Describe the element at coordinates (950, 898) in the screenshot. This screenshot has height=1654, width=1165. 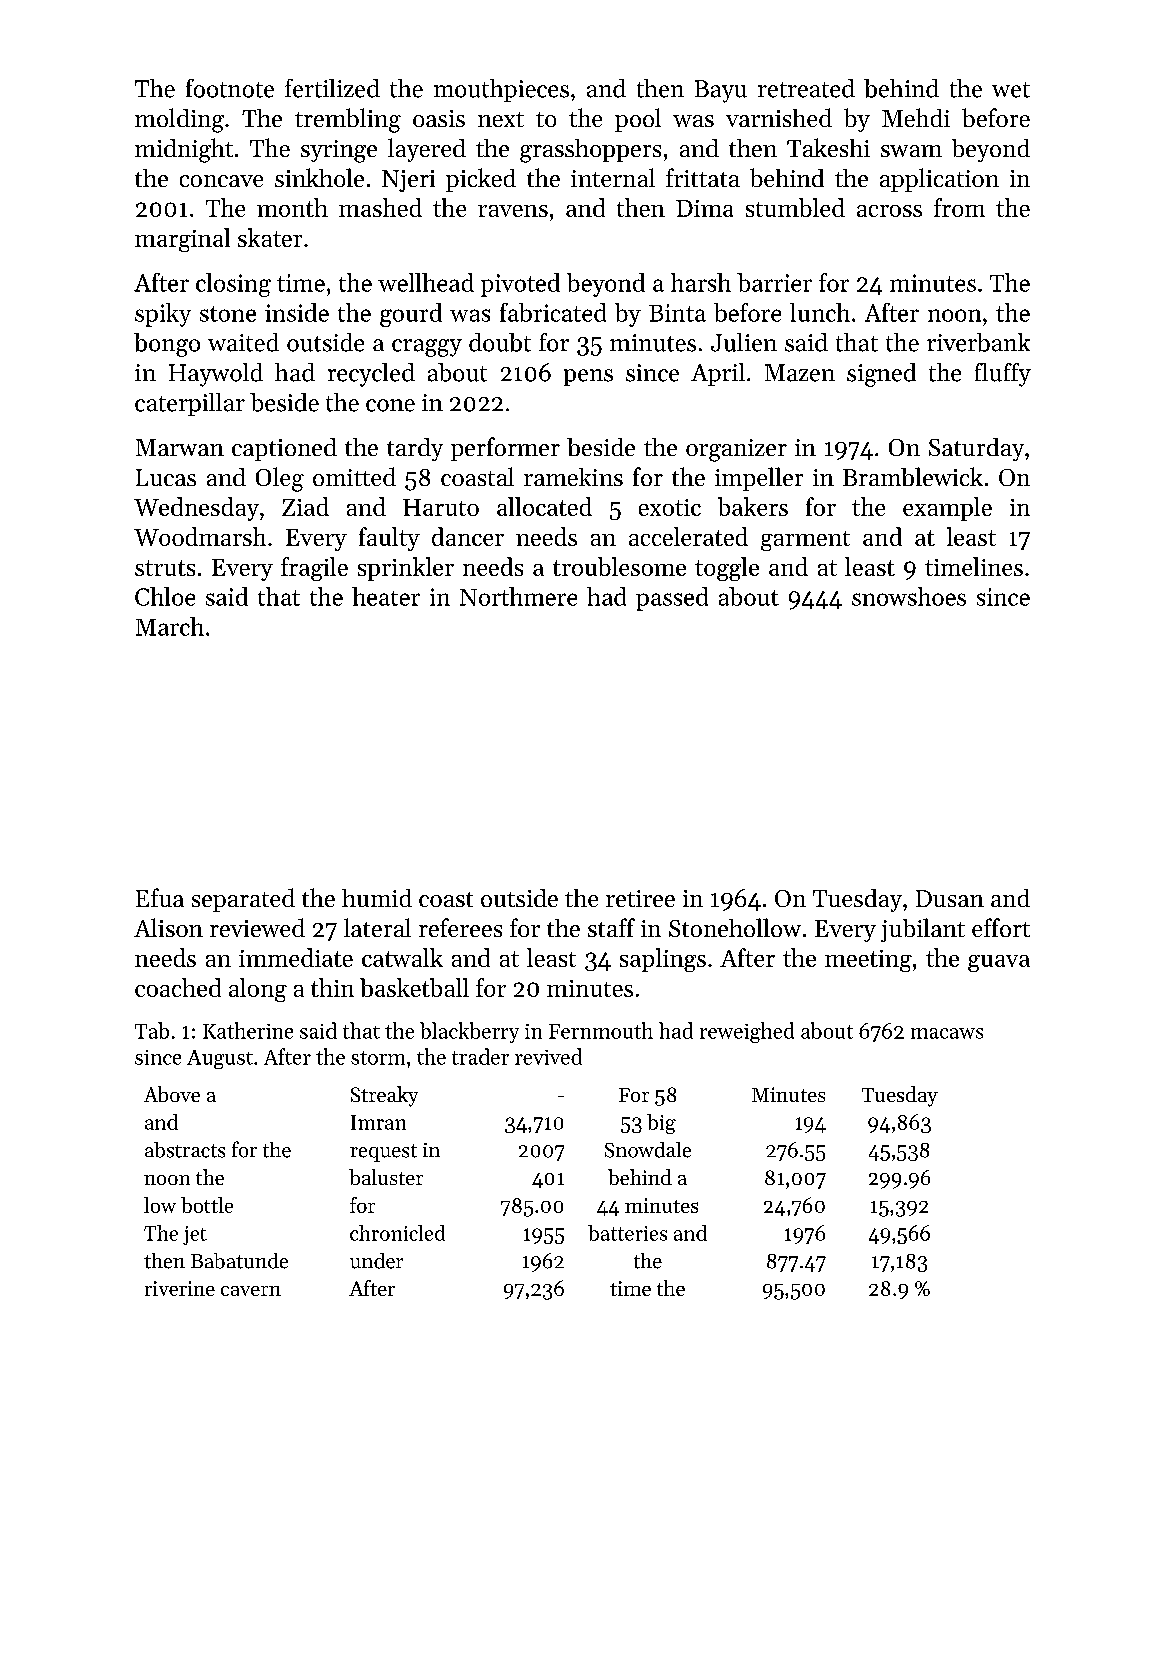
I see `Dusan` at that location.
